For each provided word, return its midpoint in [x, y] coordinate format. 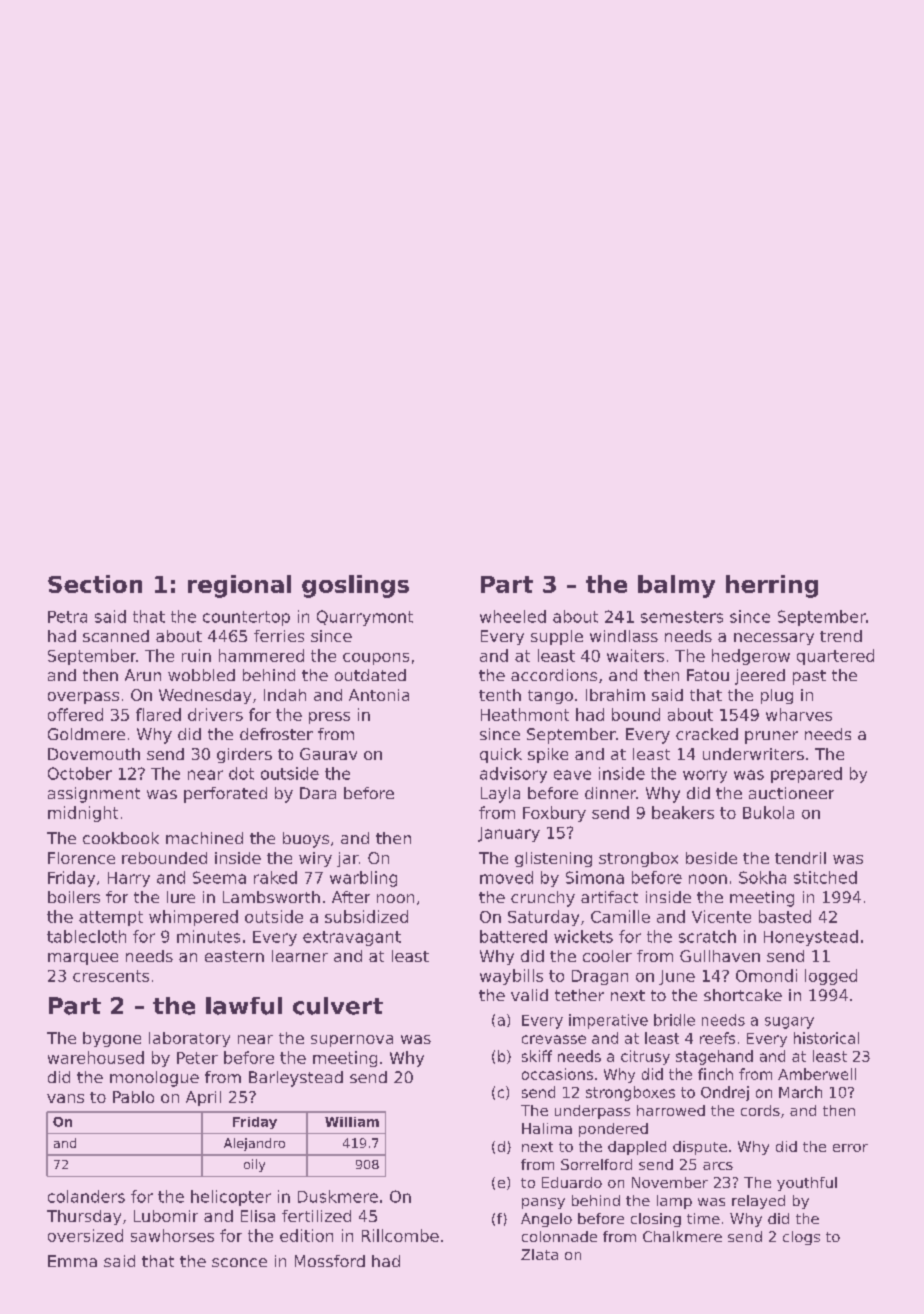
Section [95, 584]
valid [529, 995]
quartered [835, 657]
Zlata [539, 1254]
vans [65, 1098]
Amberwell [817, 1074]
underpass [592, 1112]
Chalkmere [682, 1236]
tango [550, 697]
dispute [700, 1148]
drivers [215, 714]
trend [841, 636]
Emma [72, 1261]
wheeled [513, 616]
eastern [234, 956]
